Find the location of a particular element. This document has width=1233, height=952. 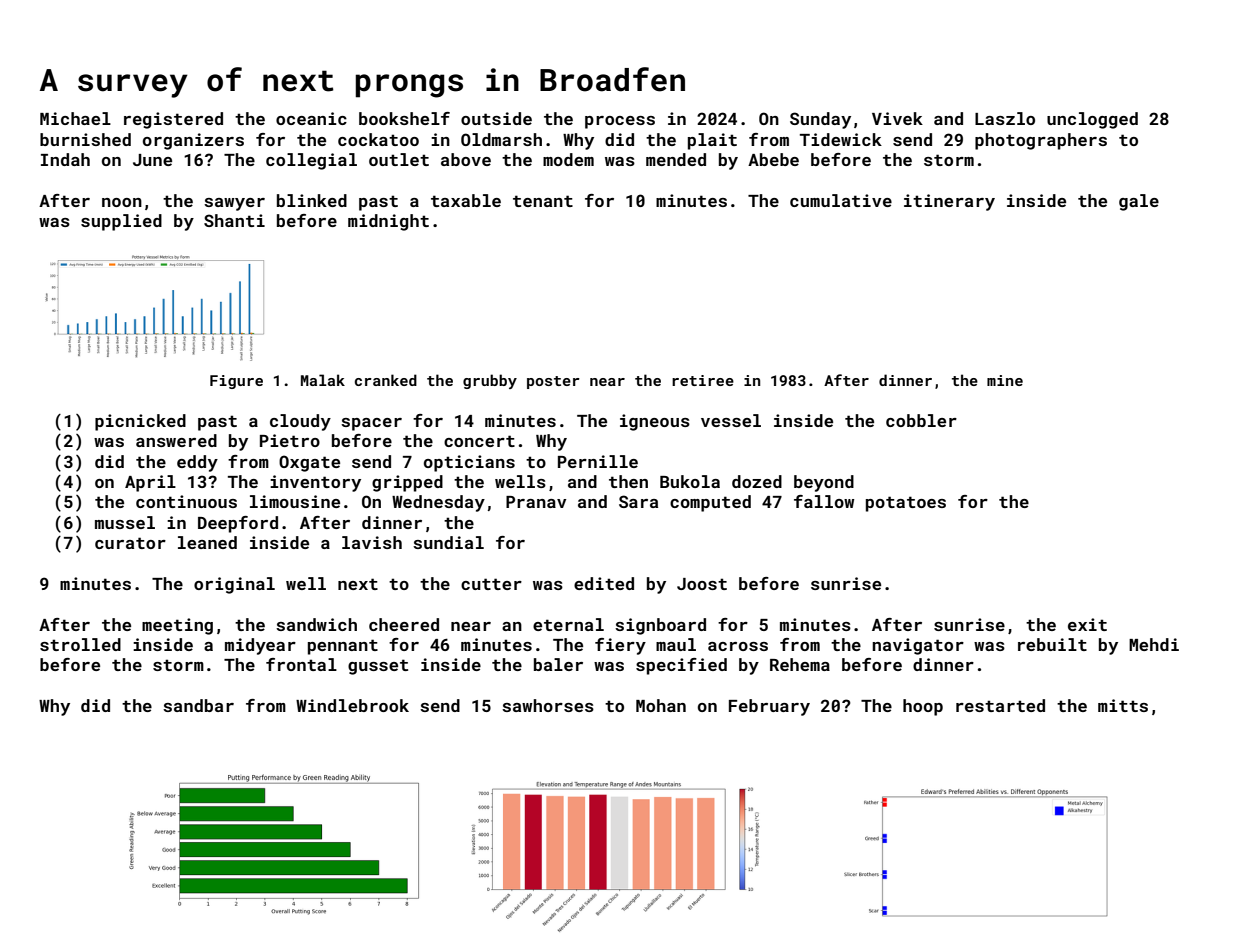

maul is located at coordinates (676, 644).
